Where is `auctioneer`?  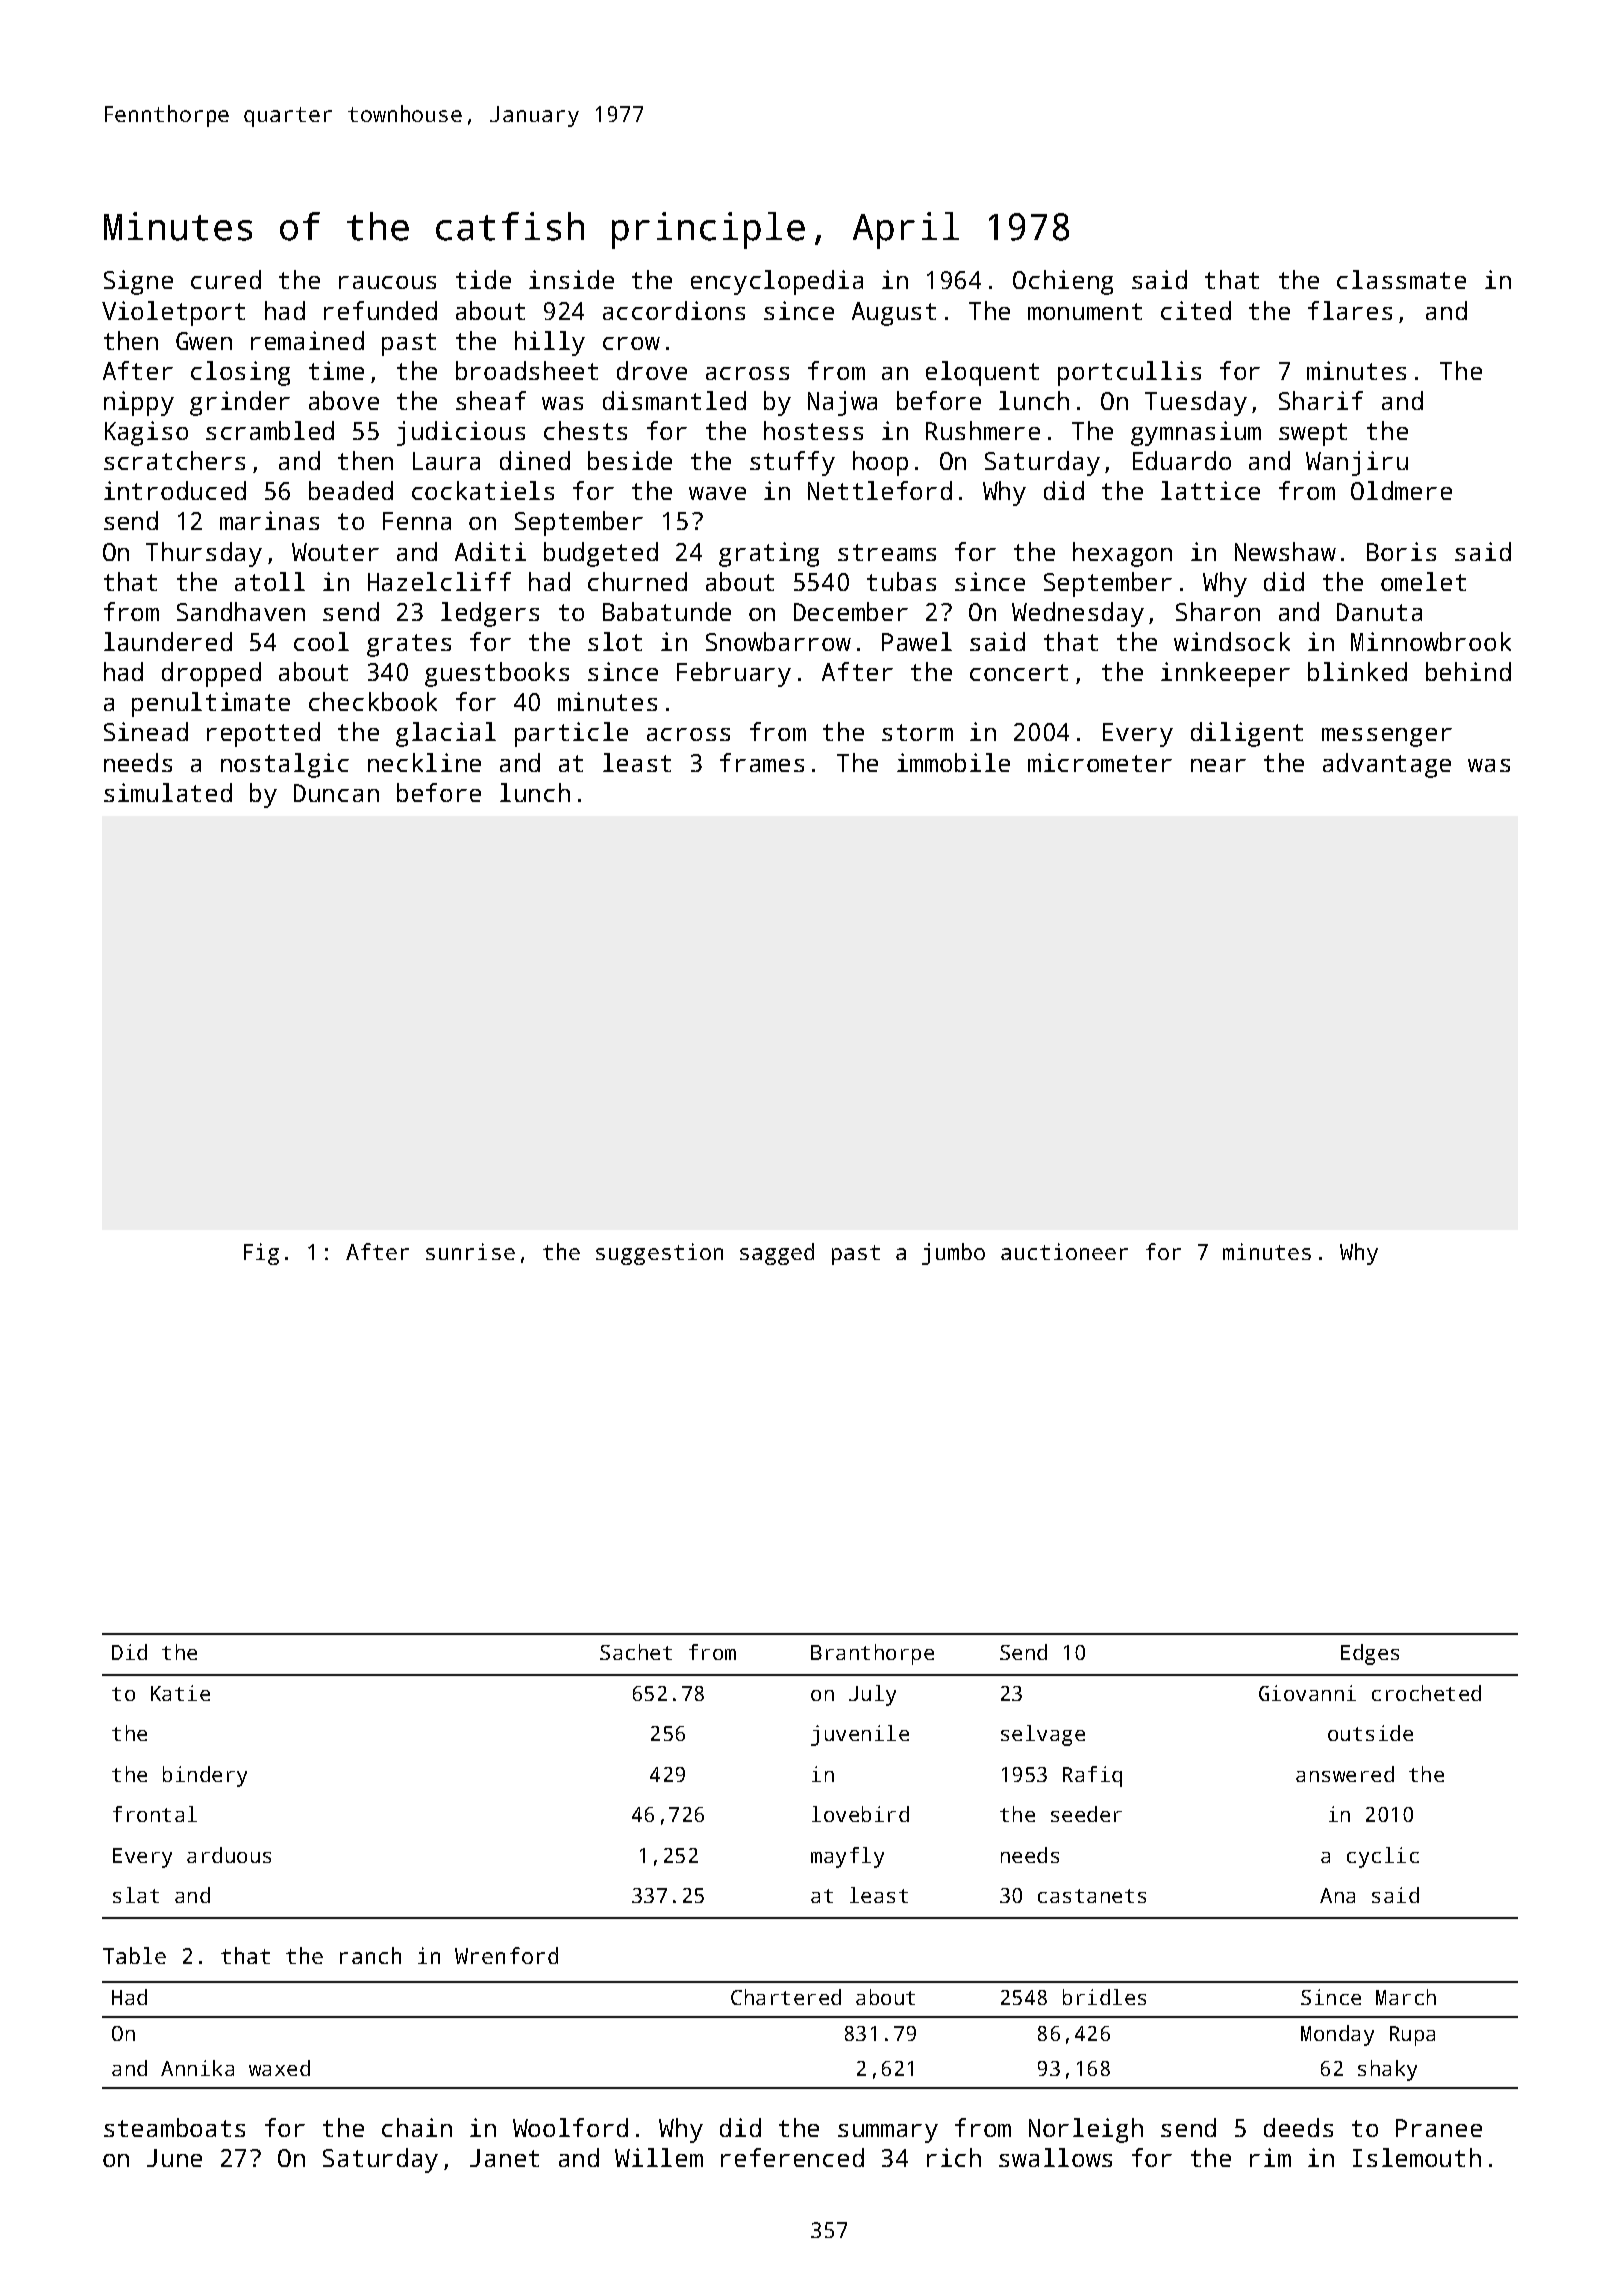 auctioneer is located at coordinates (1064, 1251).
